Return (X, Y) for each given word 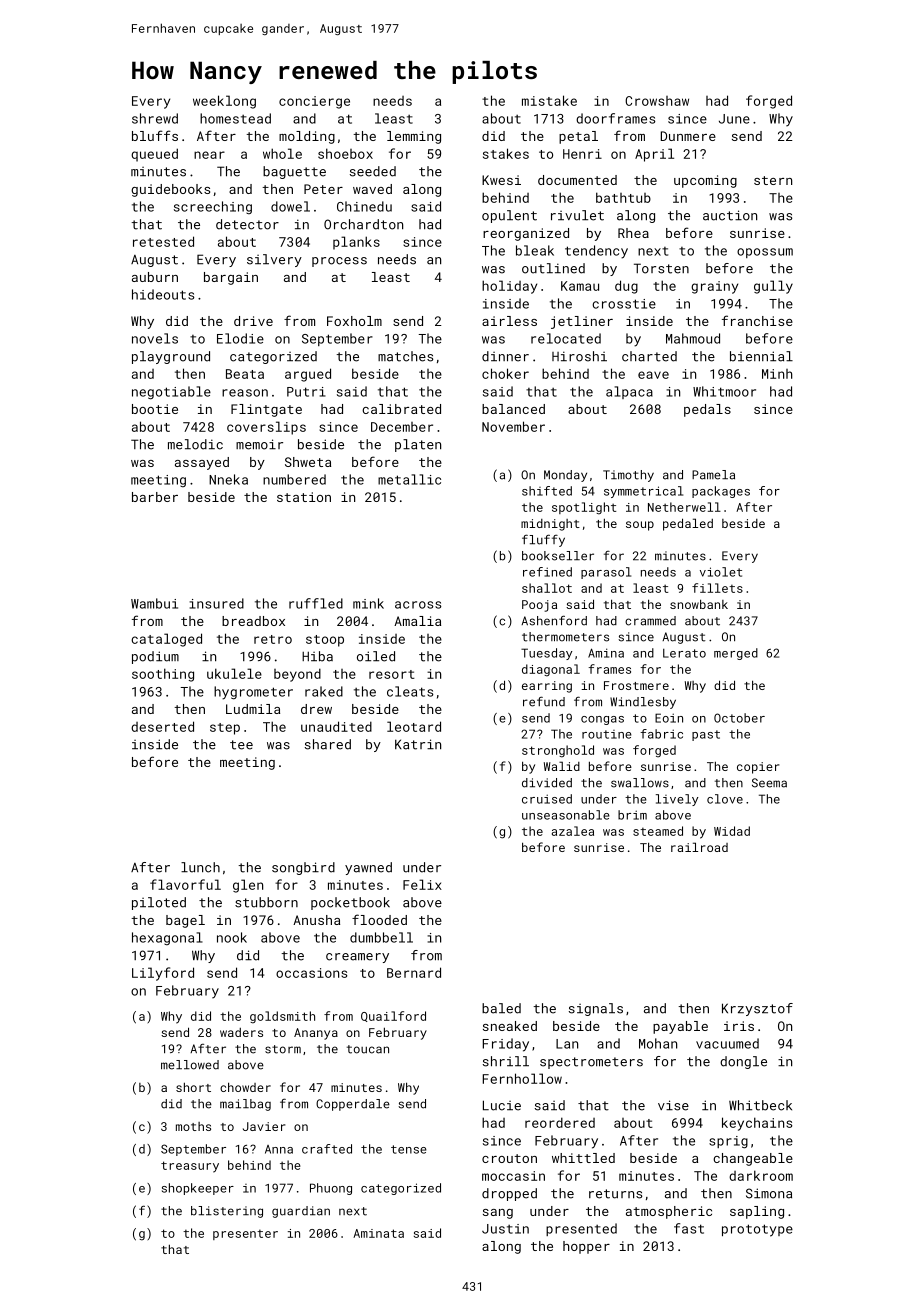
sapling (757, 1212)
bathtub (623, 197)
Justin (505, 1229)
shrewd (155, 118)
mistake (549, 100)
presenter (245, 1234)
